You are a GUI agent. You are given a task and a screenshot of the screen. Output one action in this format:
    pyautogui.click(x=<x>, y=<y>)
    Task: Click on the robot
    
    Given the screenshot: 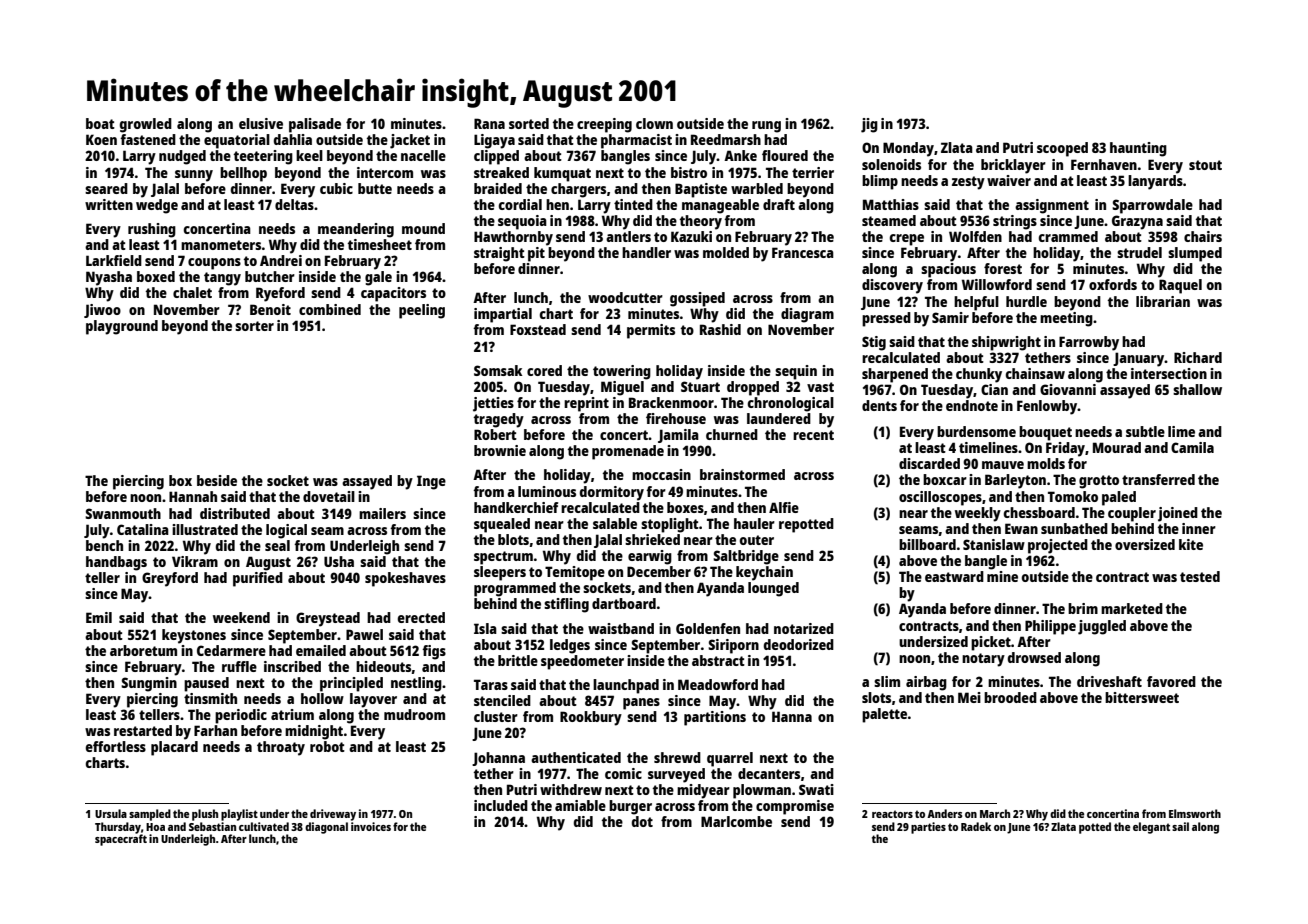 What is the action you would take?
    pyautogui.click(x=327, y=746)
